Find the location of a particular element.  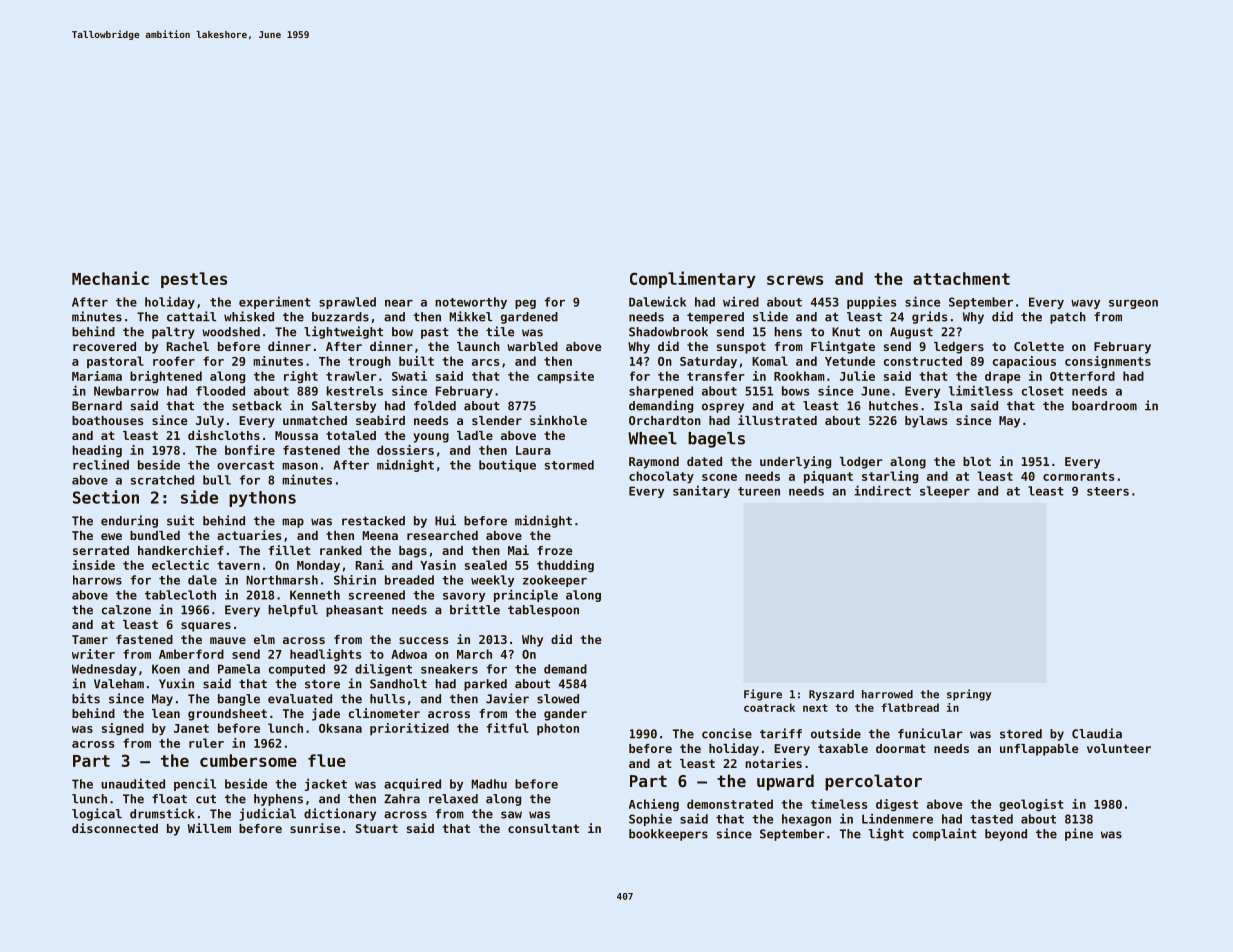

tempered is located at coordinates (715, 318).
